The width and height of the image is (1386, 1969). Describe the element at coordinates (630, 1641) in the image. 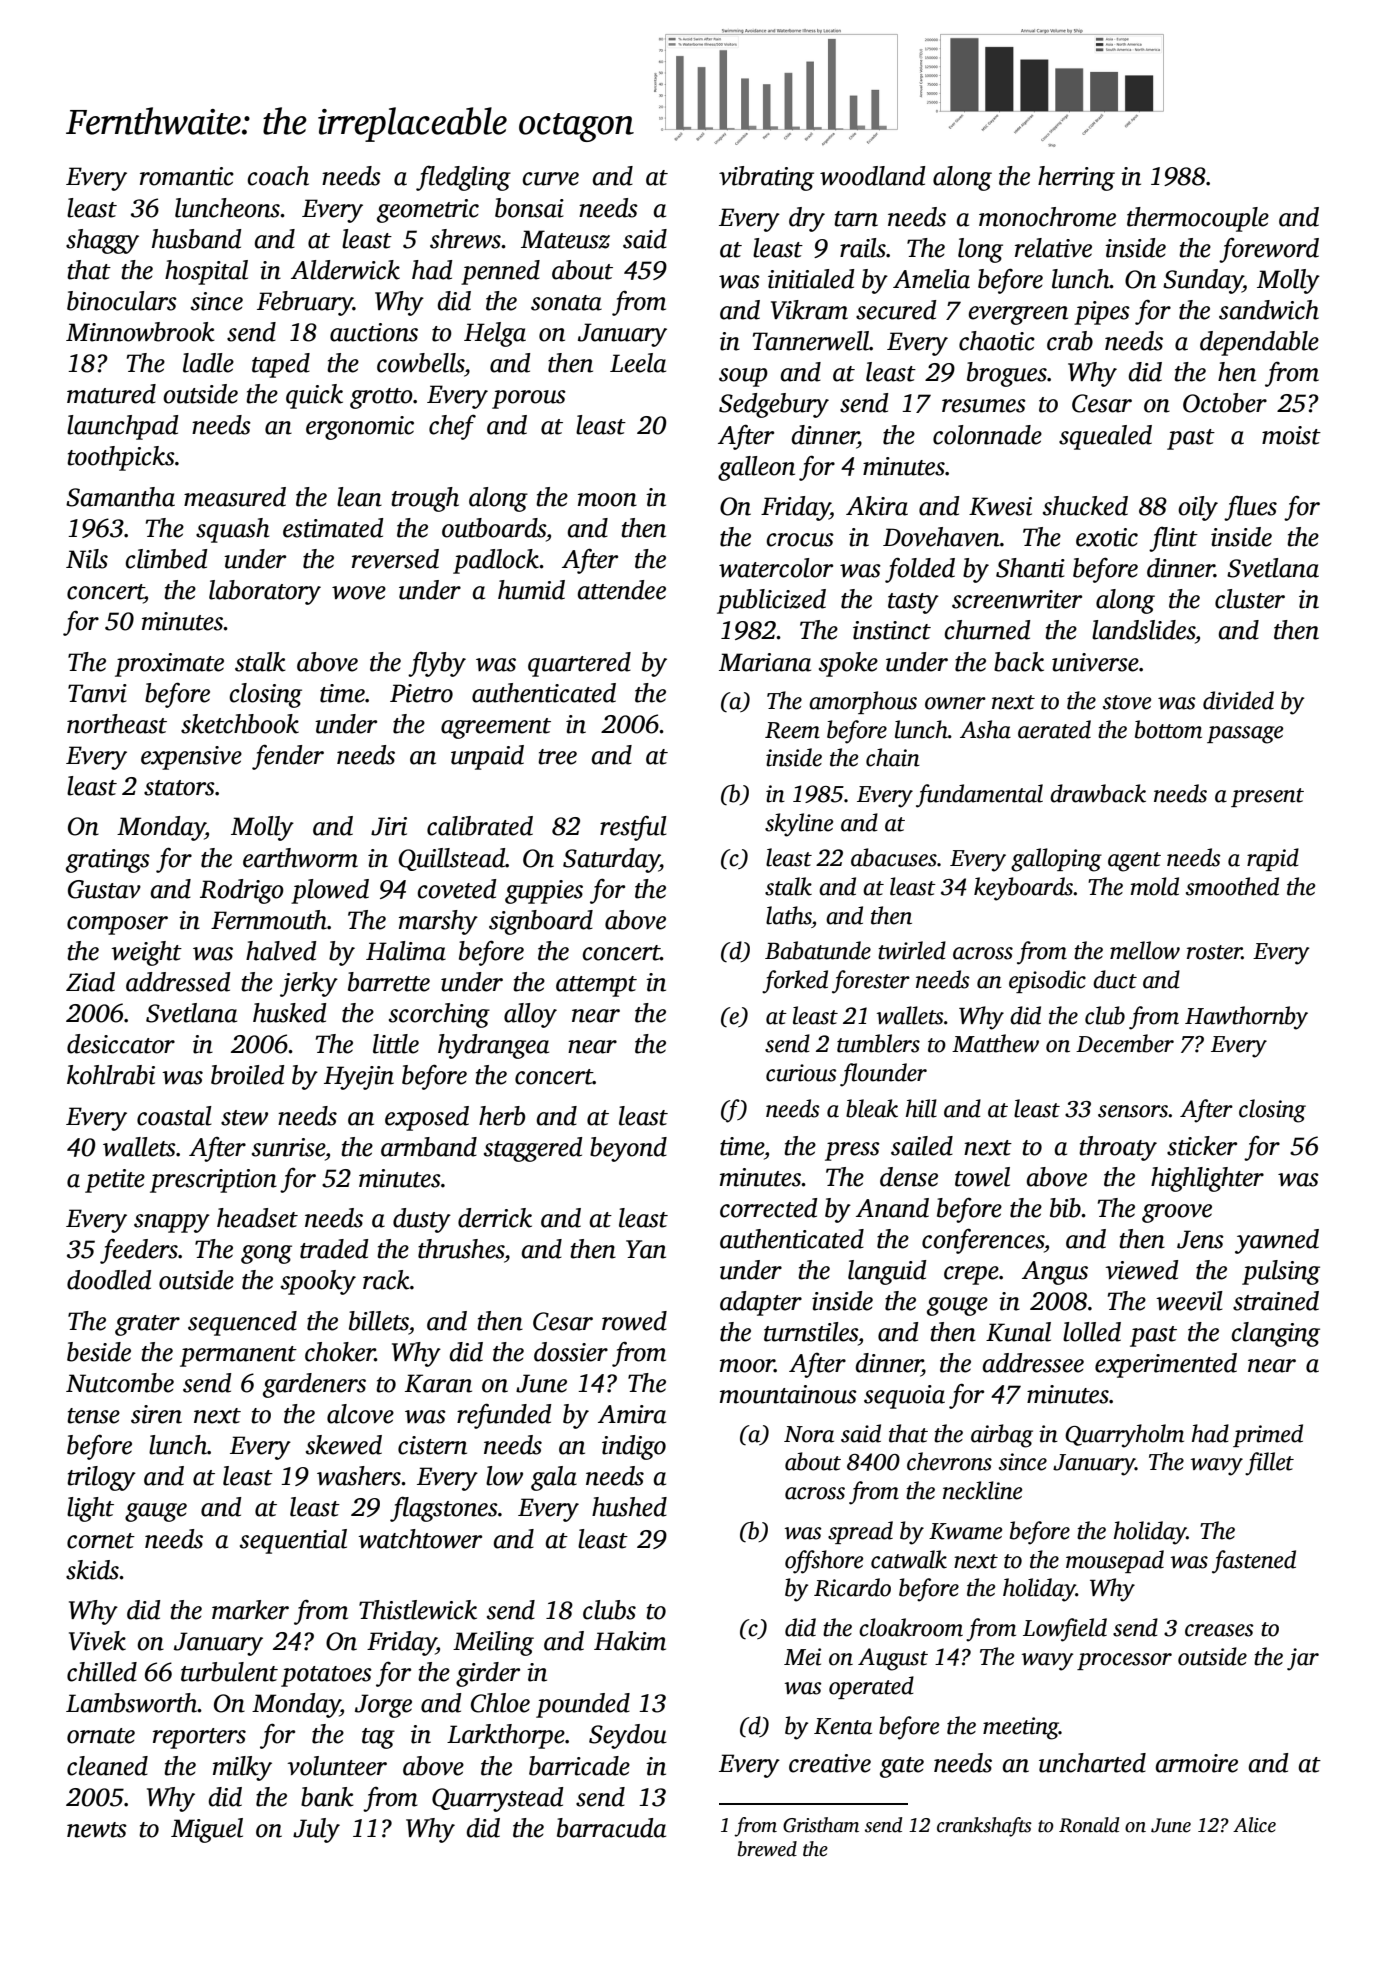

I see `Hakim` at that location.
